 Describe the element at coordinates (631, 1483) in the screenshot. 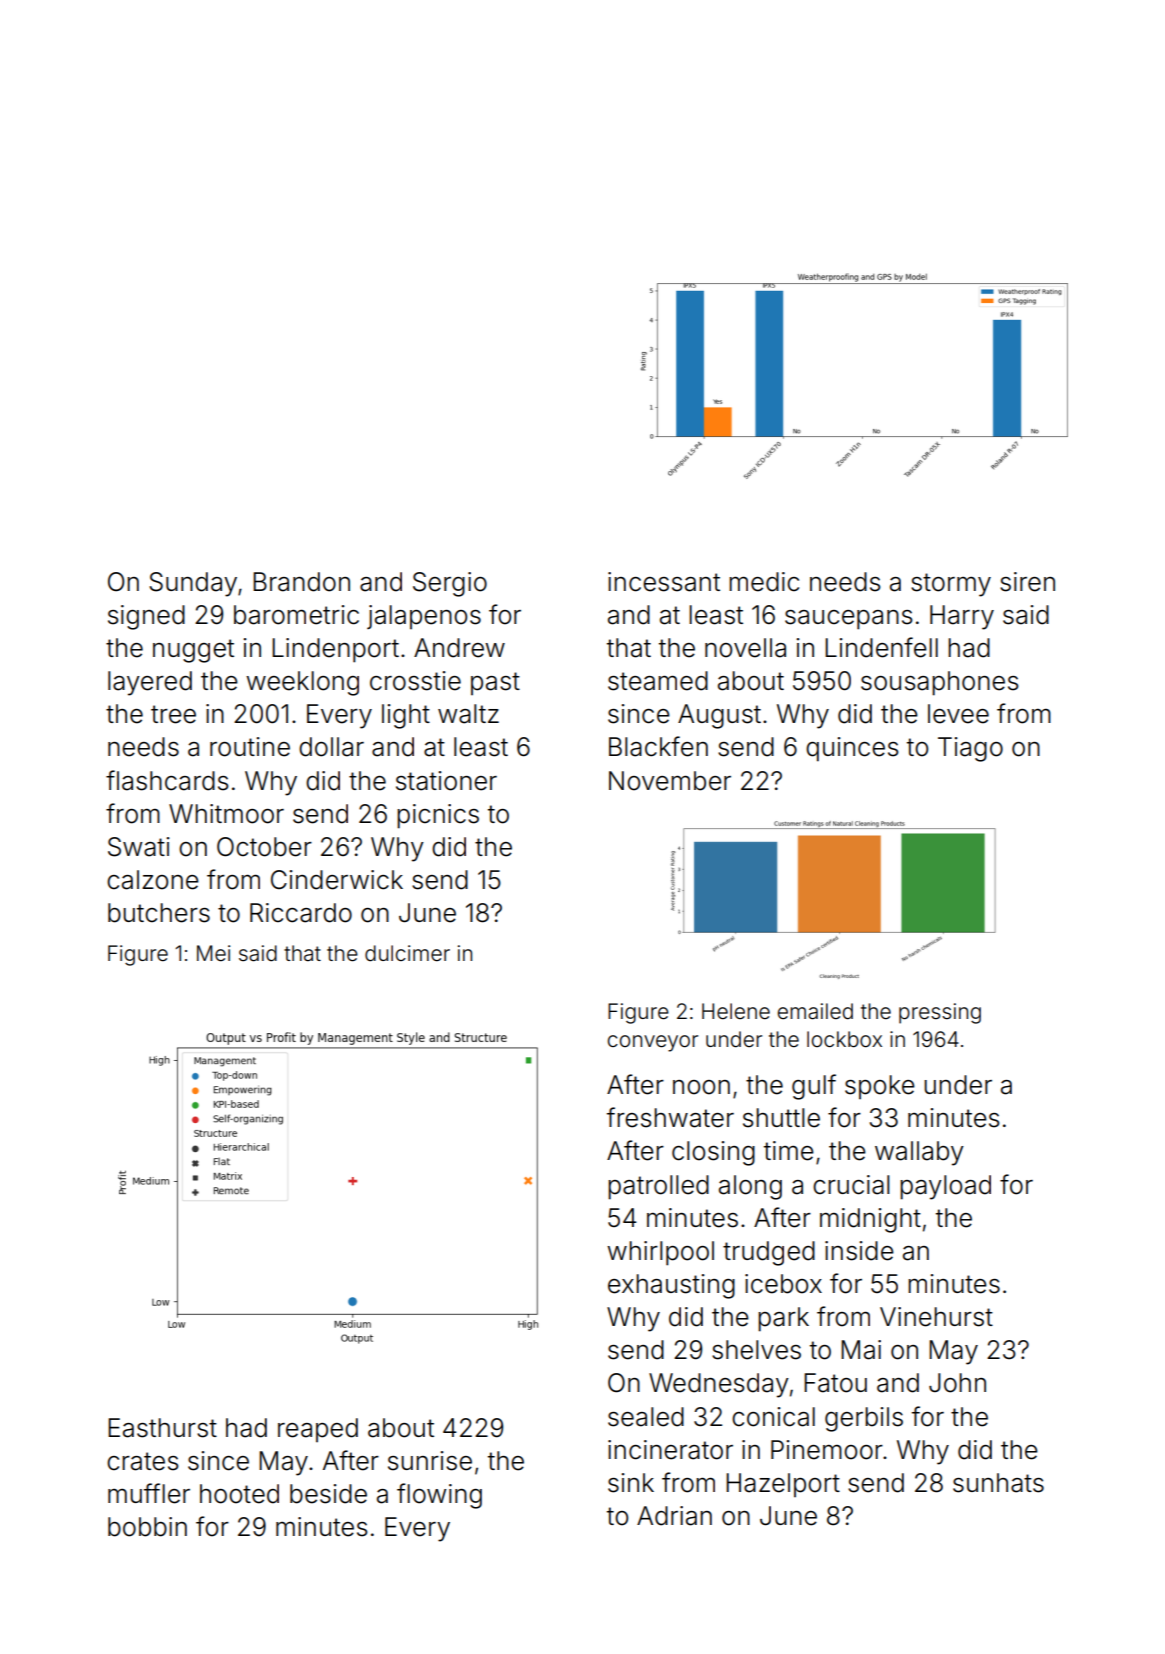

I see `sink` at that location.
